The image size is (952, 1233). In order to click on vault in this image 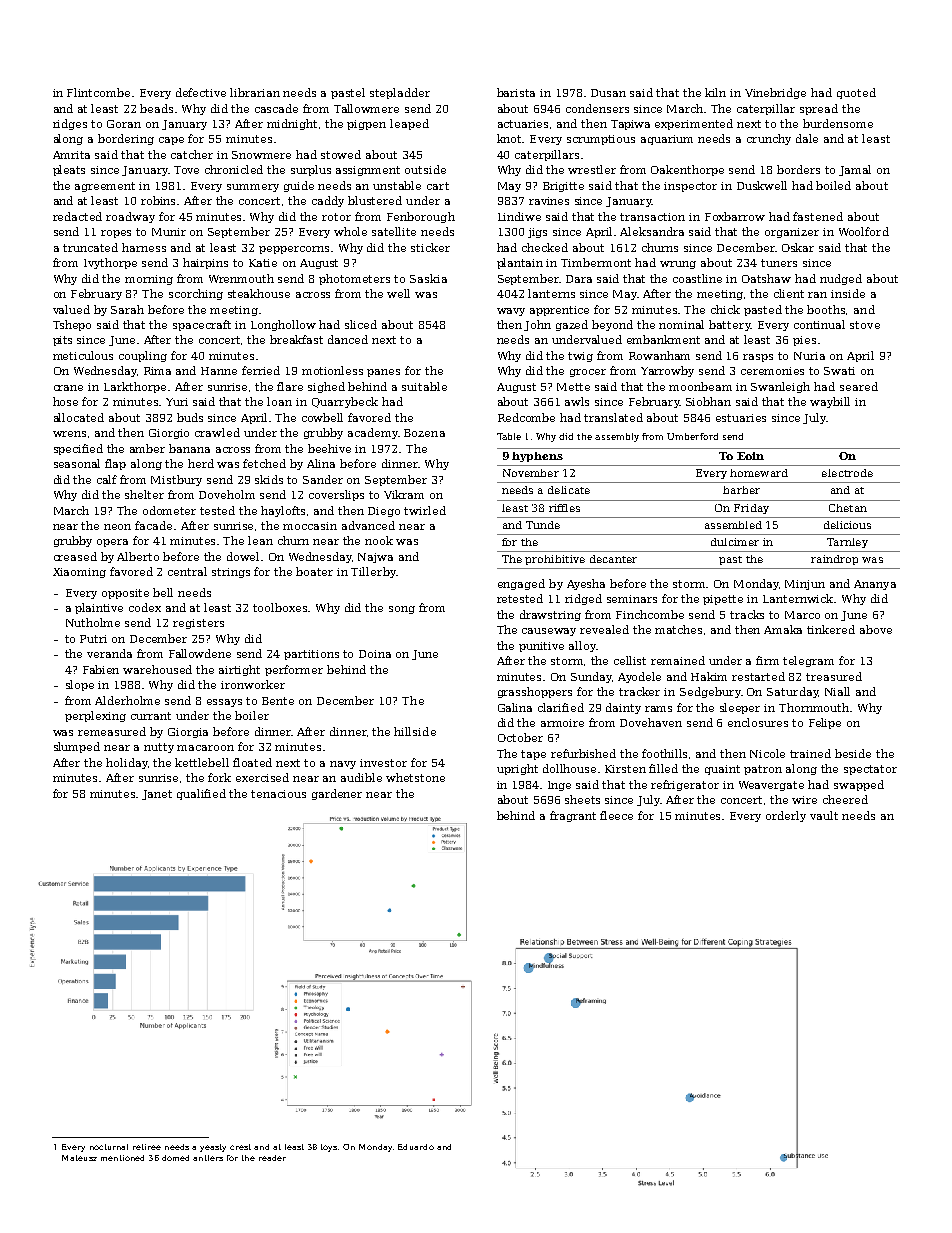, I will do `click(824, 815)`.
